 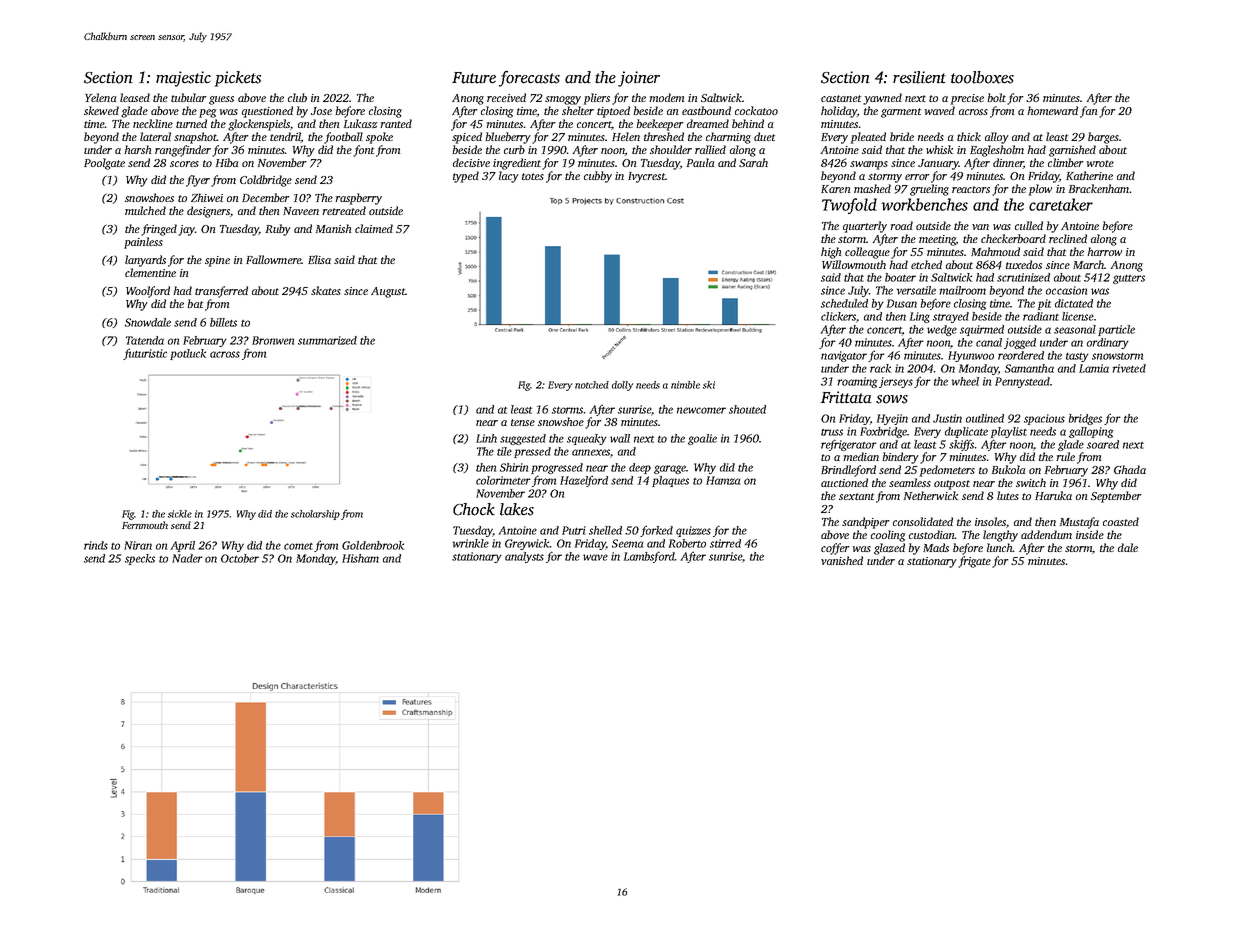 I want to click on potluck, so click(x=188, y=354).
